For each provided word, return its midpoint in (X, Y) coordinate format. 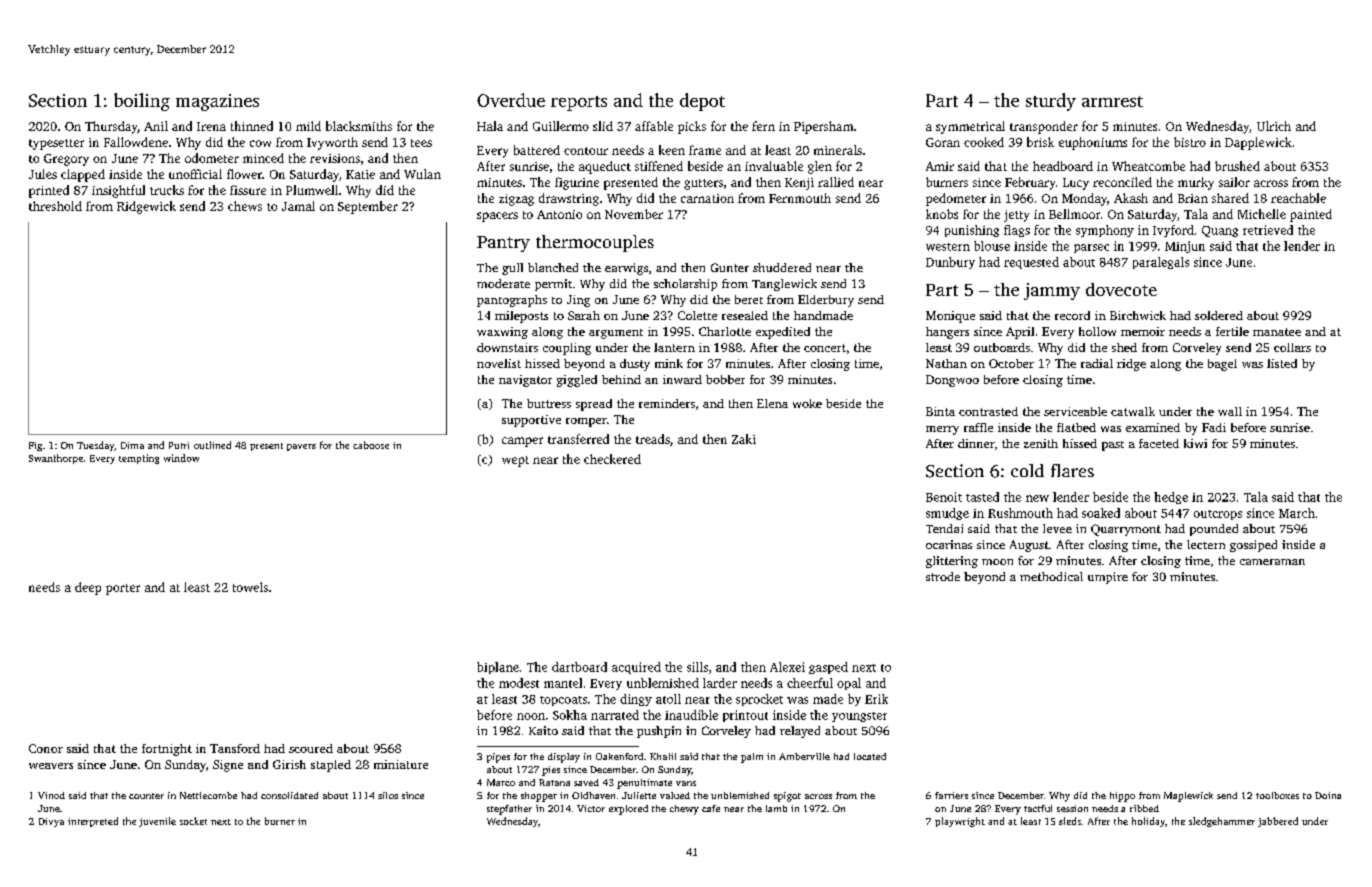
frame (705, 150)
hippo (1122, 797)
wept (515, 461)
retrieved (1268, 230)
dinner (976, 443)
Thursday (111, 127)
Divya (51, 822)
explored (628, 810)
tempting (139, 459)
